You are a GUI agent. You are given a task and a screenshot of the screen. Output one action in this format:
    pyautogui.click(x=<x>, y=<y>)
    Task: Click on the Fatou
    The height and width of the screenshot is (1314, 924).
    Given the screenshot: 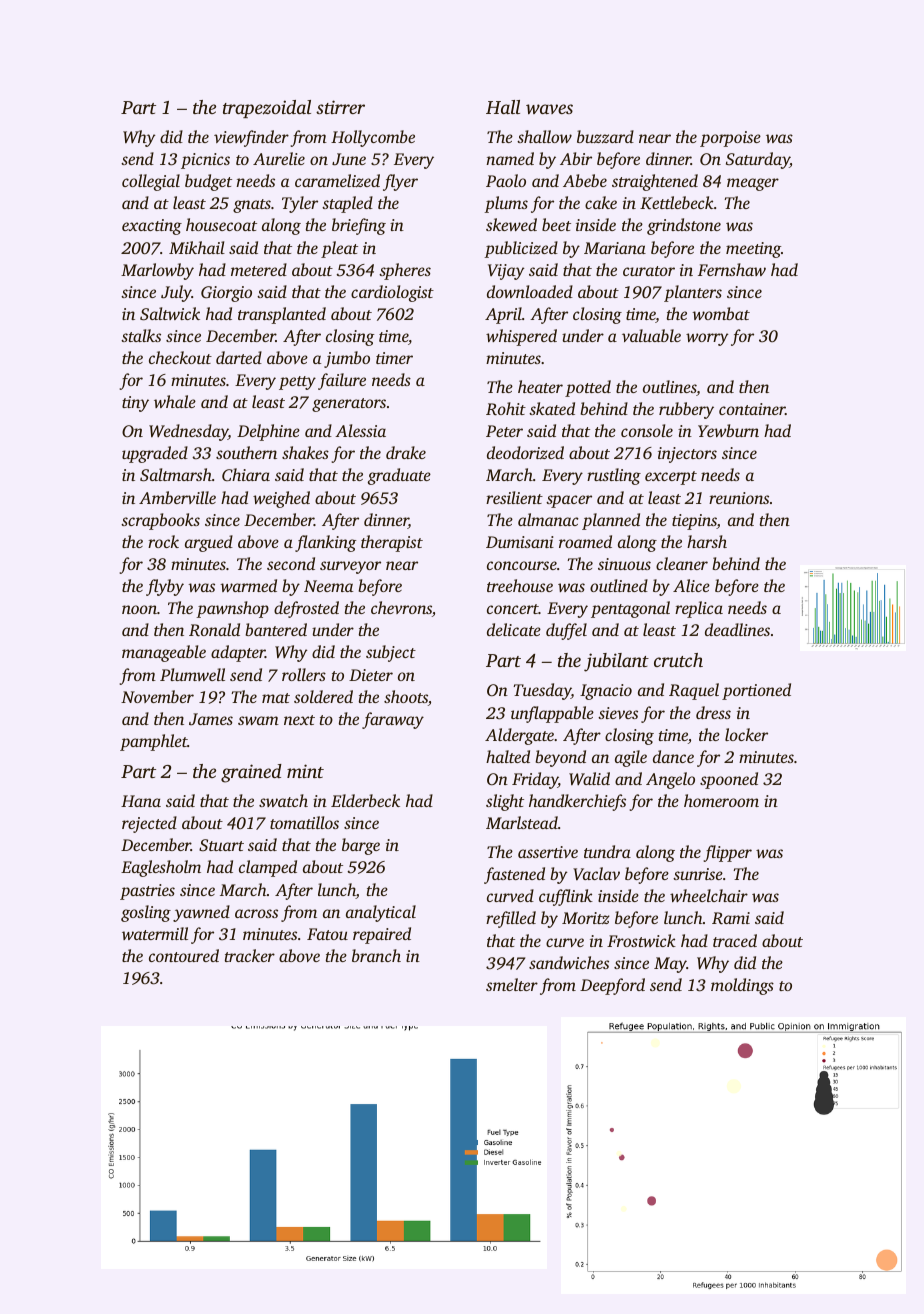 What is the action you would take?
    pyautogui.click(x=327, y=934)
